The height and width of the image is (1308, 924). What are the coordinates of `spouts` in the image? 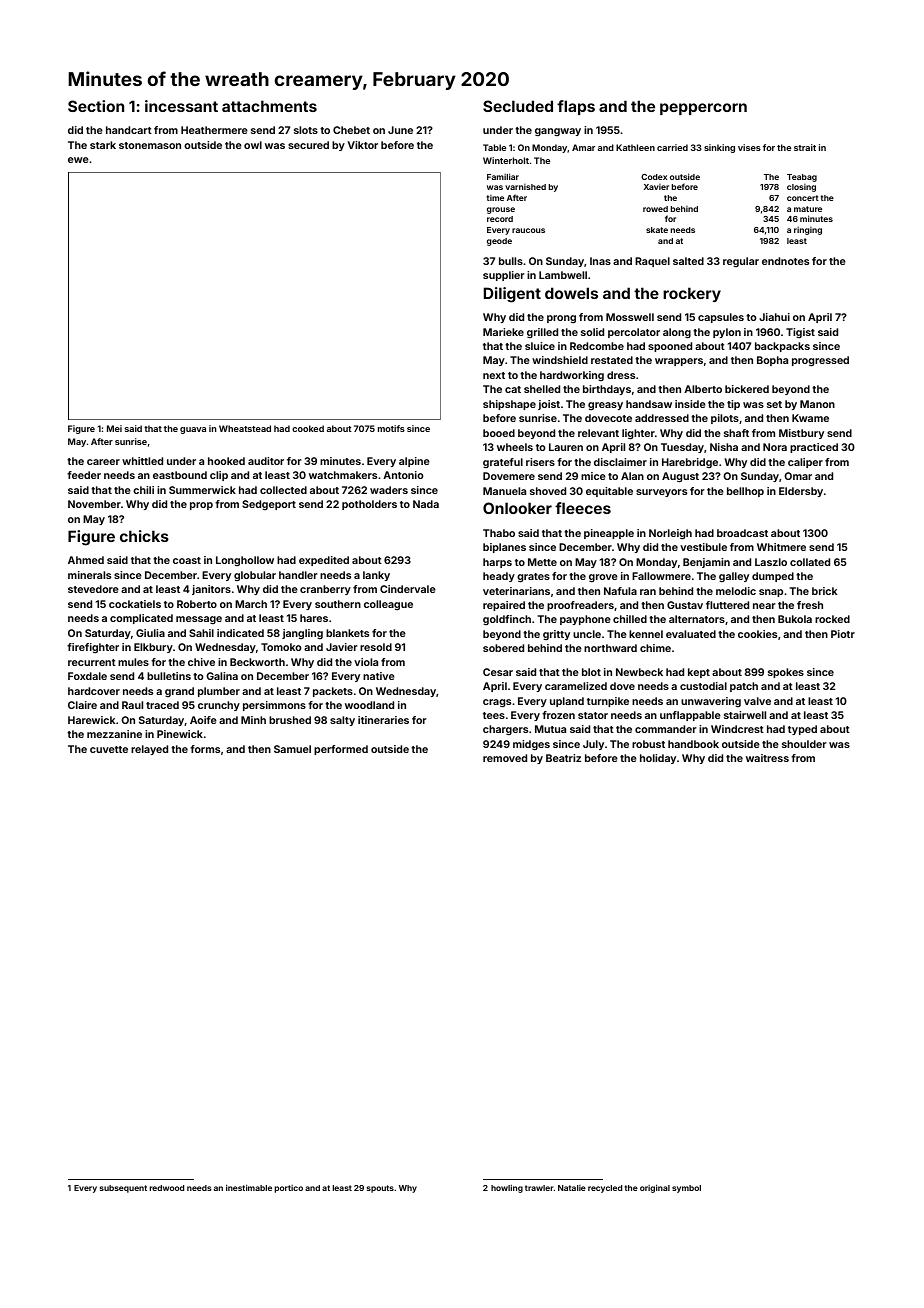 It's located at (380, 1189).
